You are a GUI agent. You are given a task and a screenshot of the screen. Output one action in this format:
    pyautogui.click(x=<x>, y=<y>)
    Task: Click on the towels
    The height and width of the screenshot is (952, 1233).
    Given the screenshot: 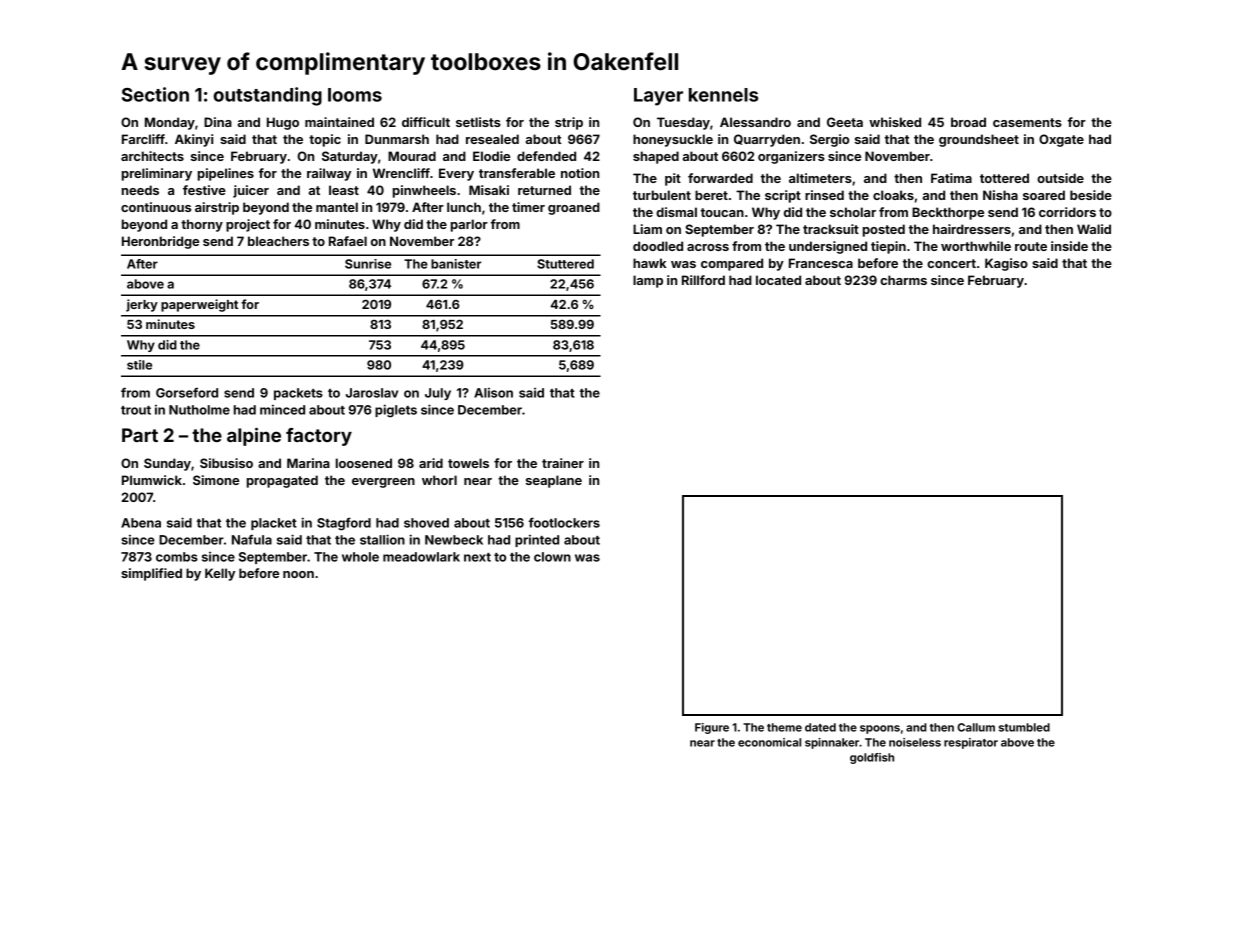 What is the action you would take?
    pyautogui.click(x=468, y=463)
